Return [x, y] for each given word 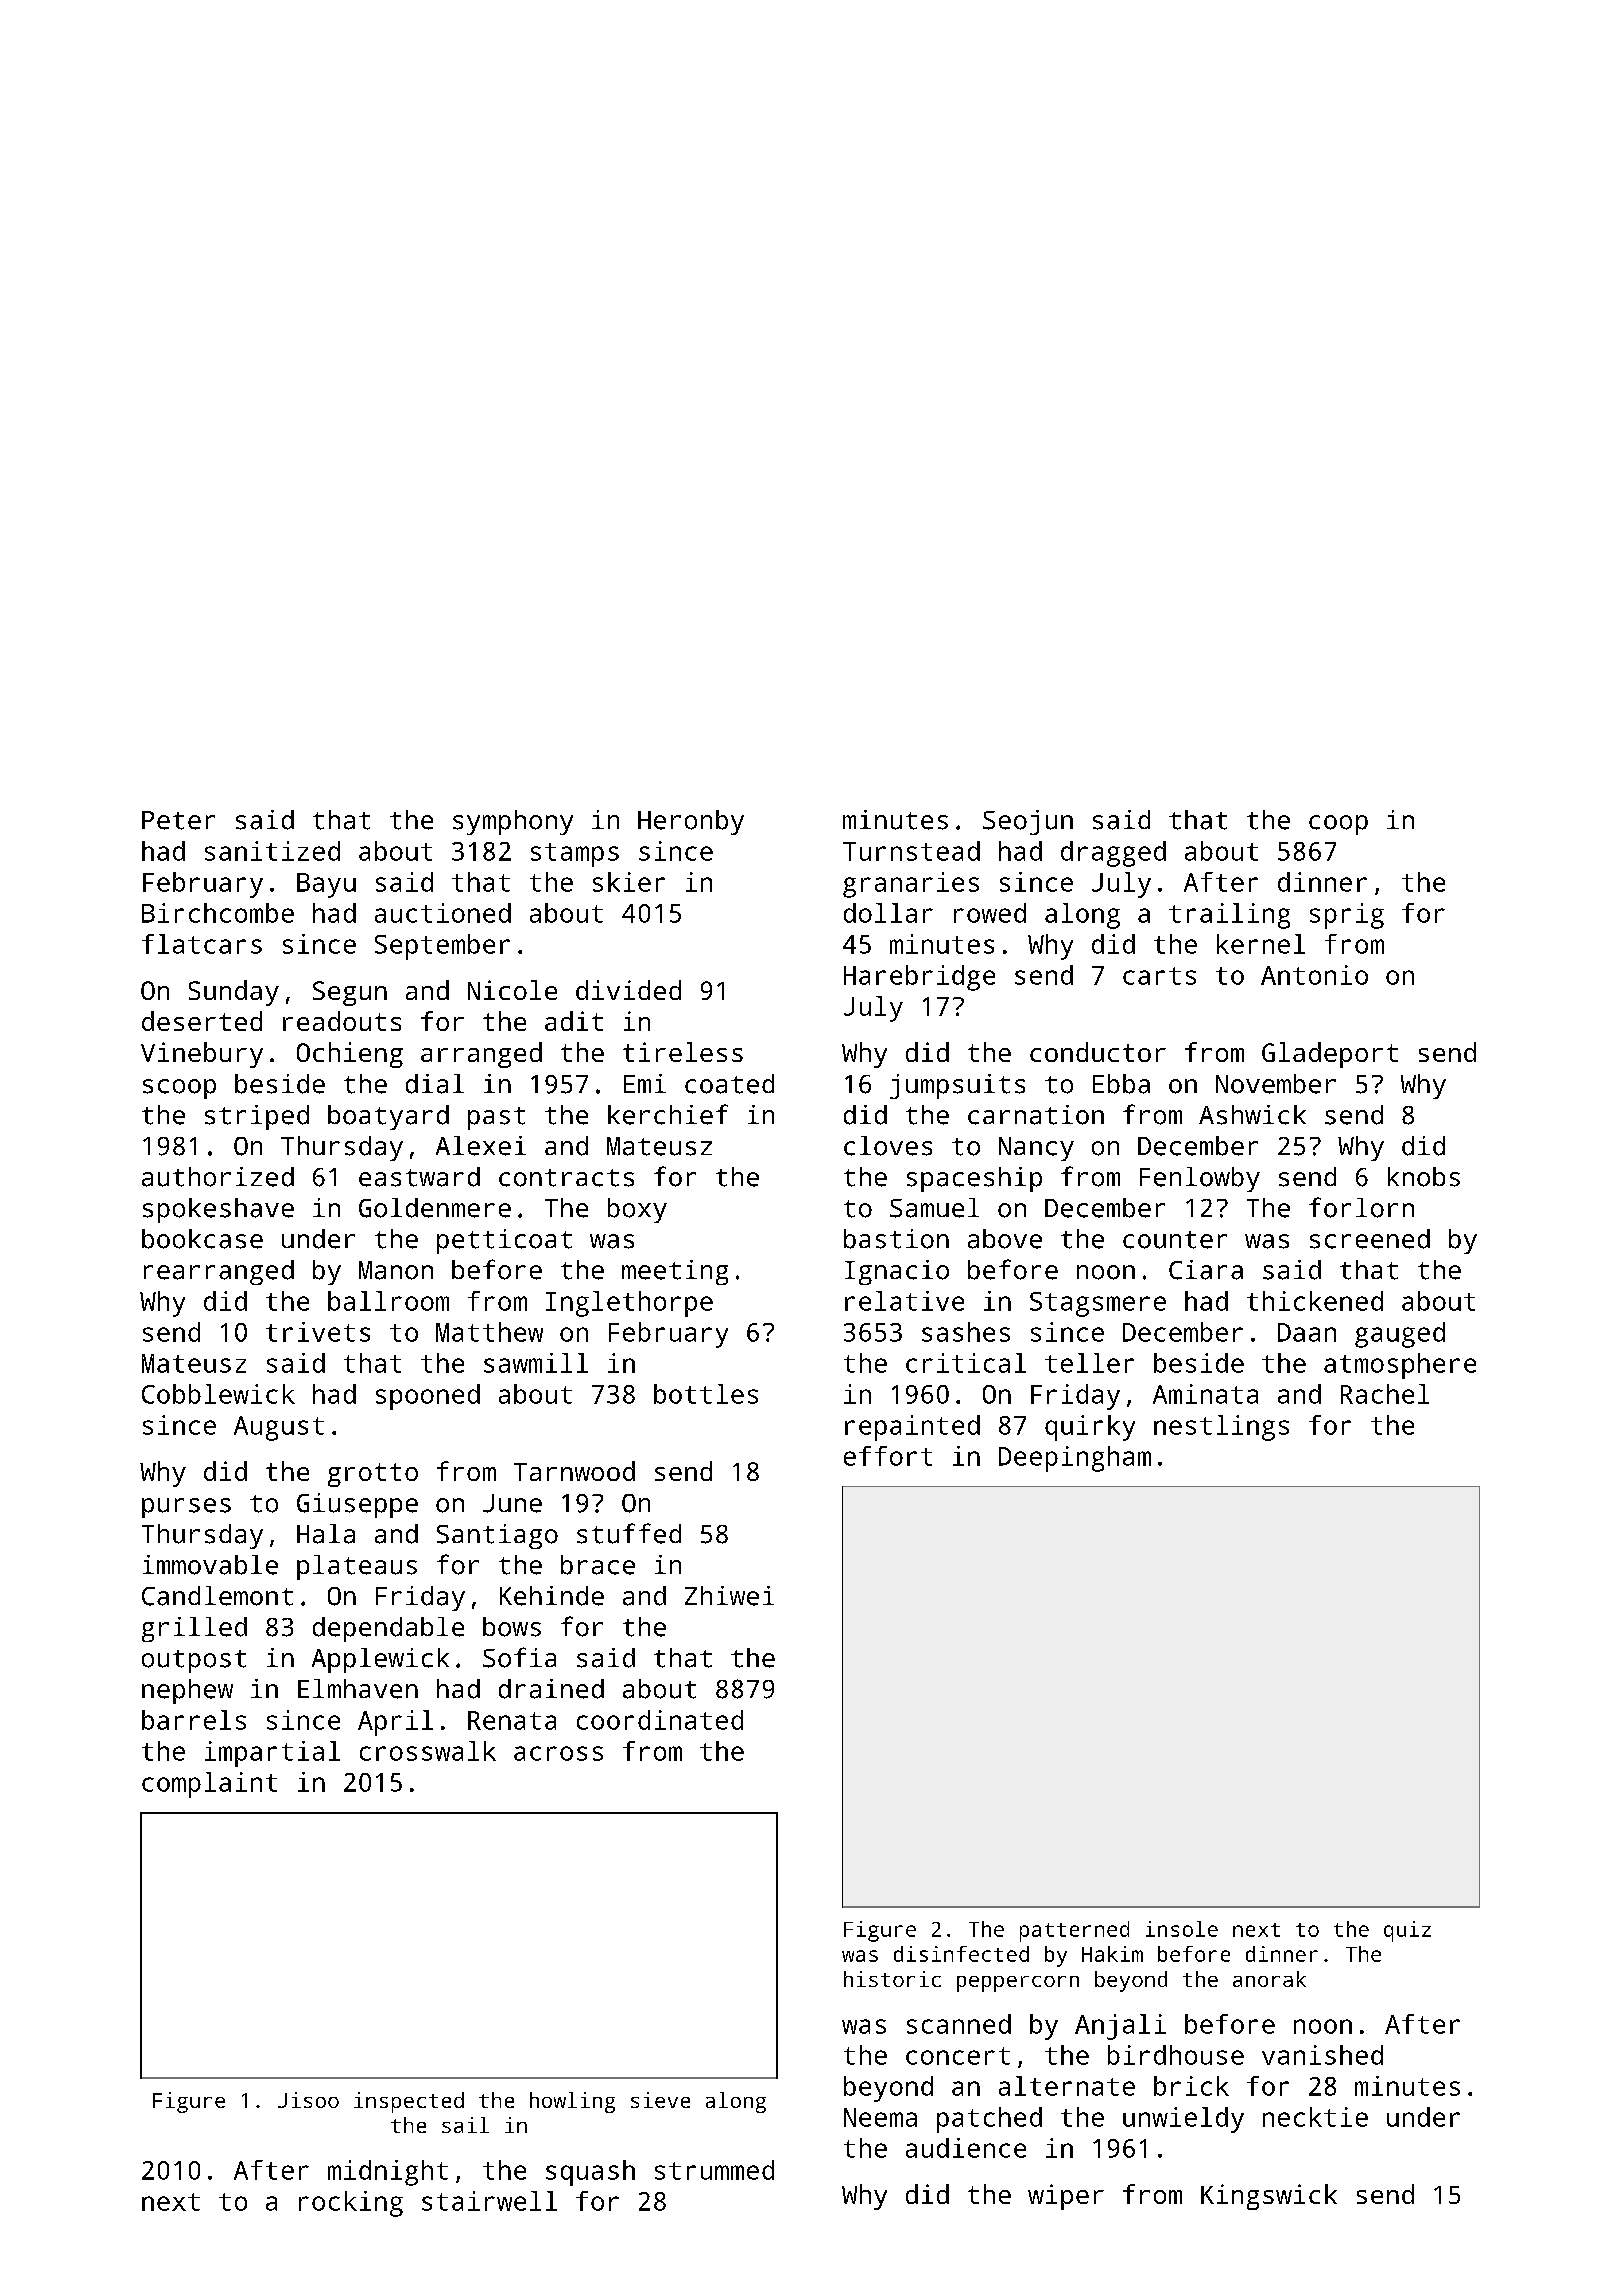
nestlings [1221, 1428]
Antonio [1314, 975]
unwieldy [1183, 2120]
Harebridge [919, 978]
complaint [209, 1785]
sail [465, 2125]
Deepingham [1075, 1459]
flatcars [202, 944]
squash [590, 2173]
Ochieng [350, 1055]
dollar [888, 913]
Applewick [380, 1660]
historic [892, 1979]
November [1276, 1084]
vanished [1322, 2055]
